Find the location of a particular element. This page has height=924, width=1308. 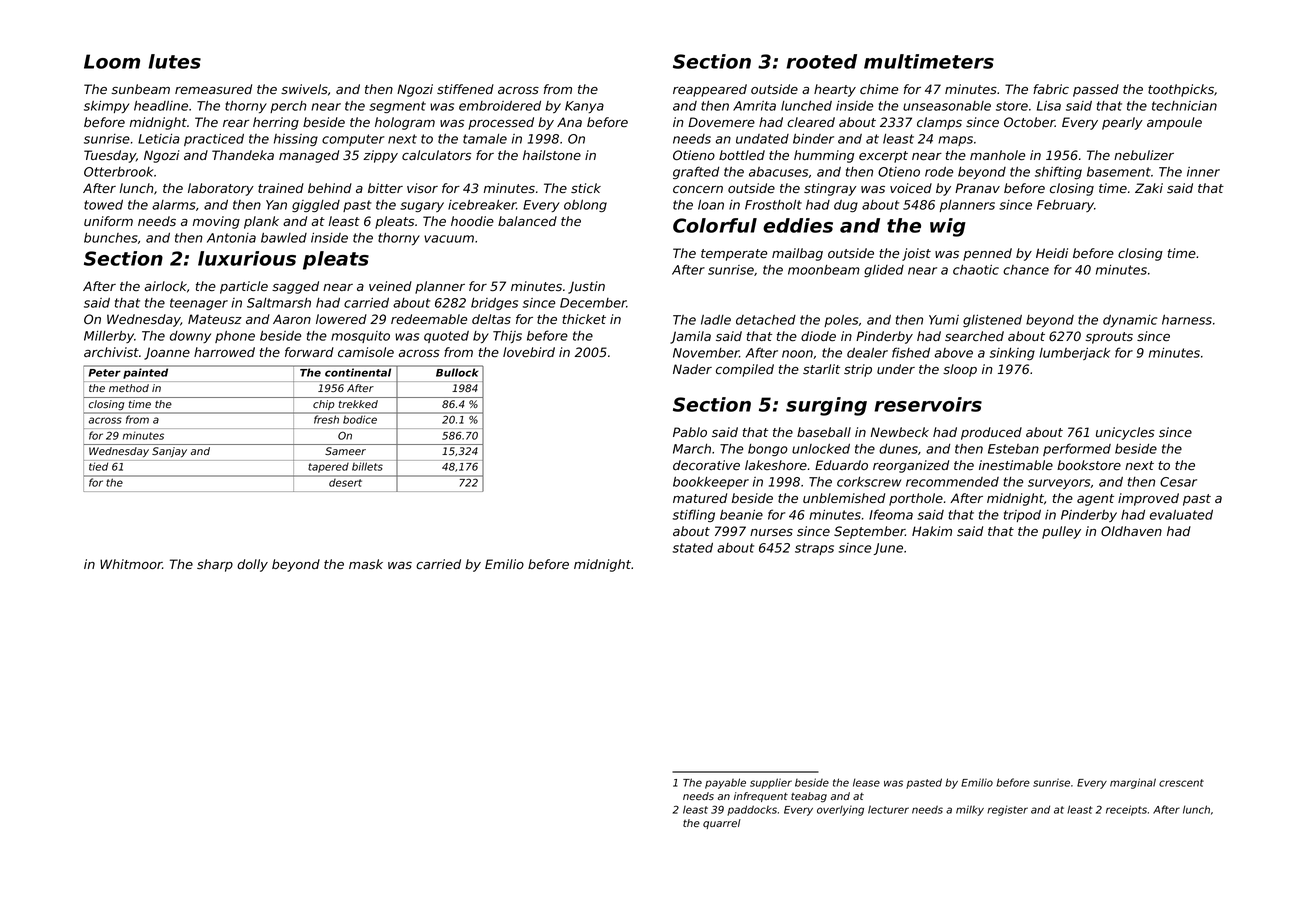

lease is located at coordinates (866, 782).
